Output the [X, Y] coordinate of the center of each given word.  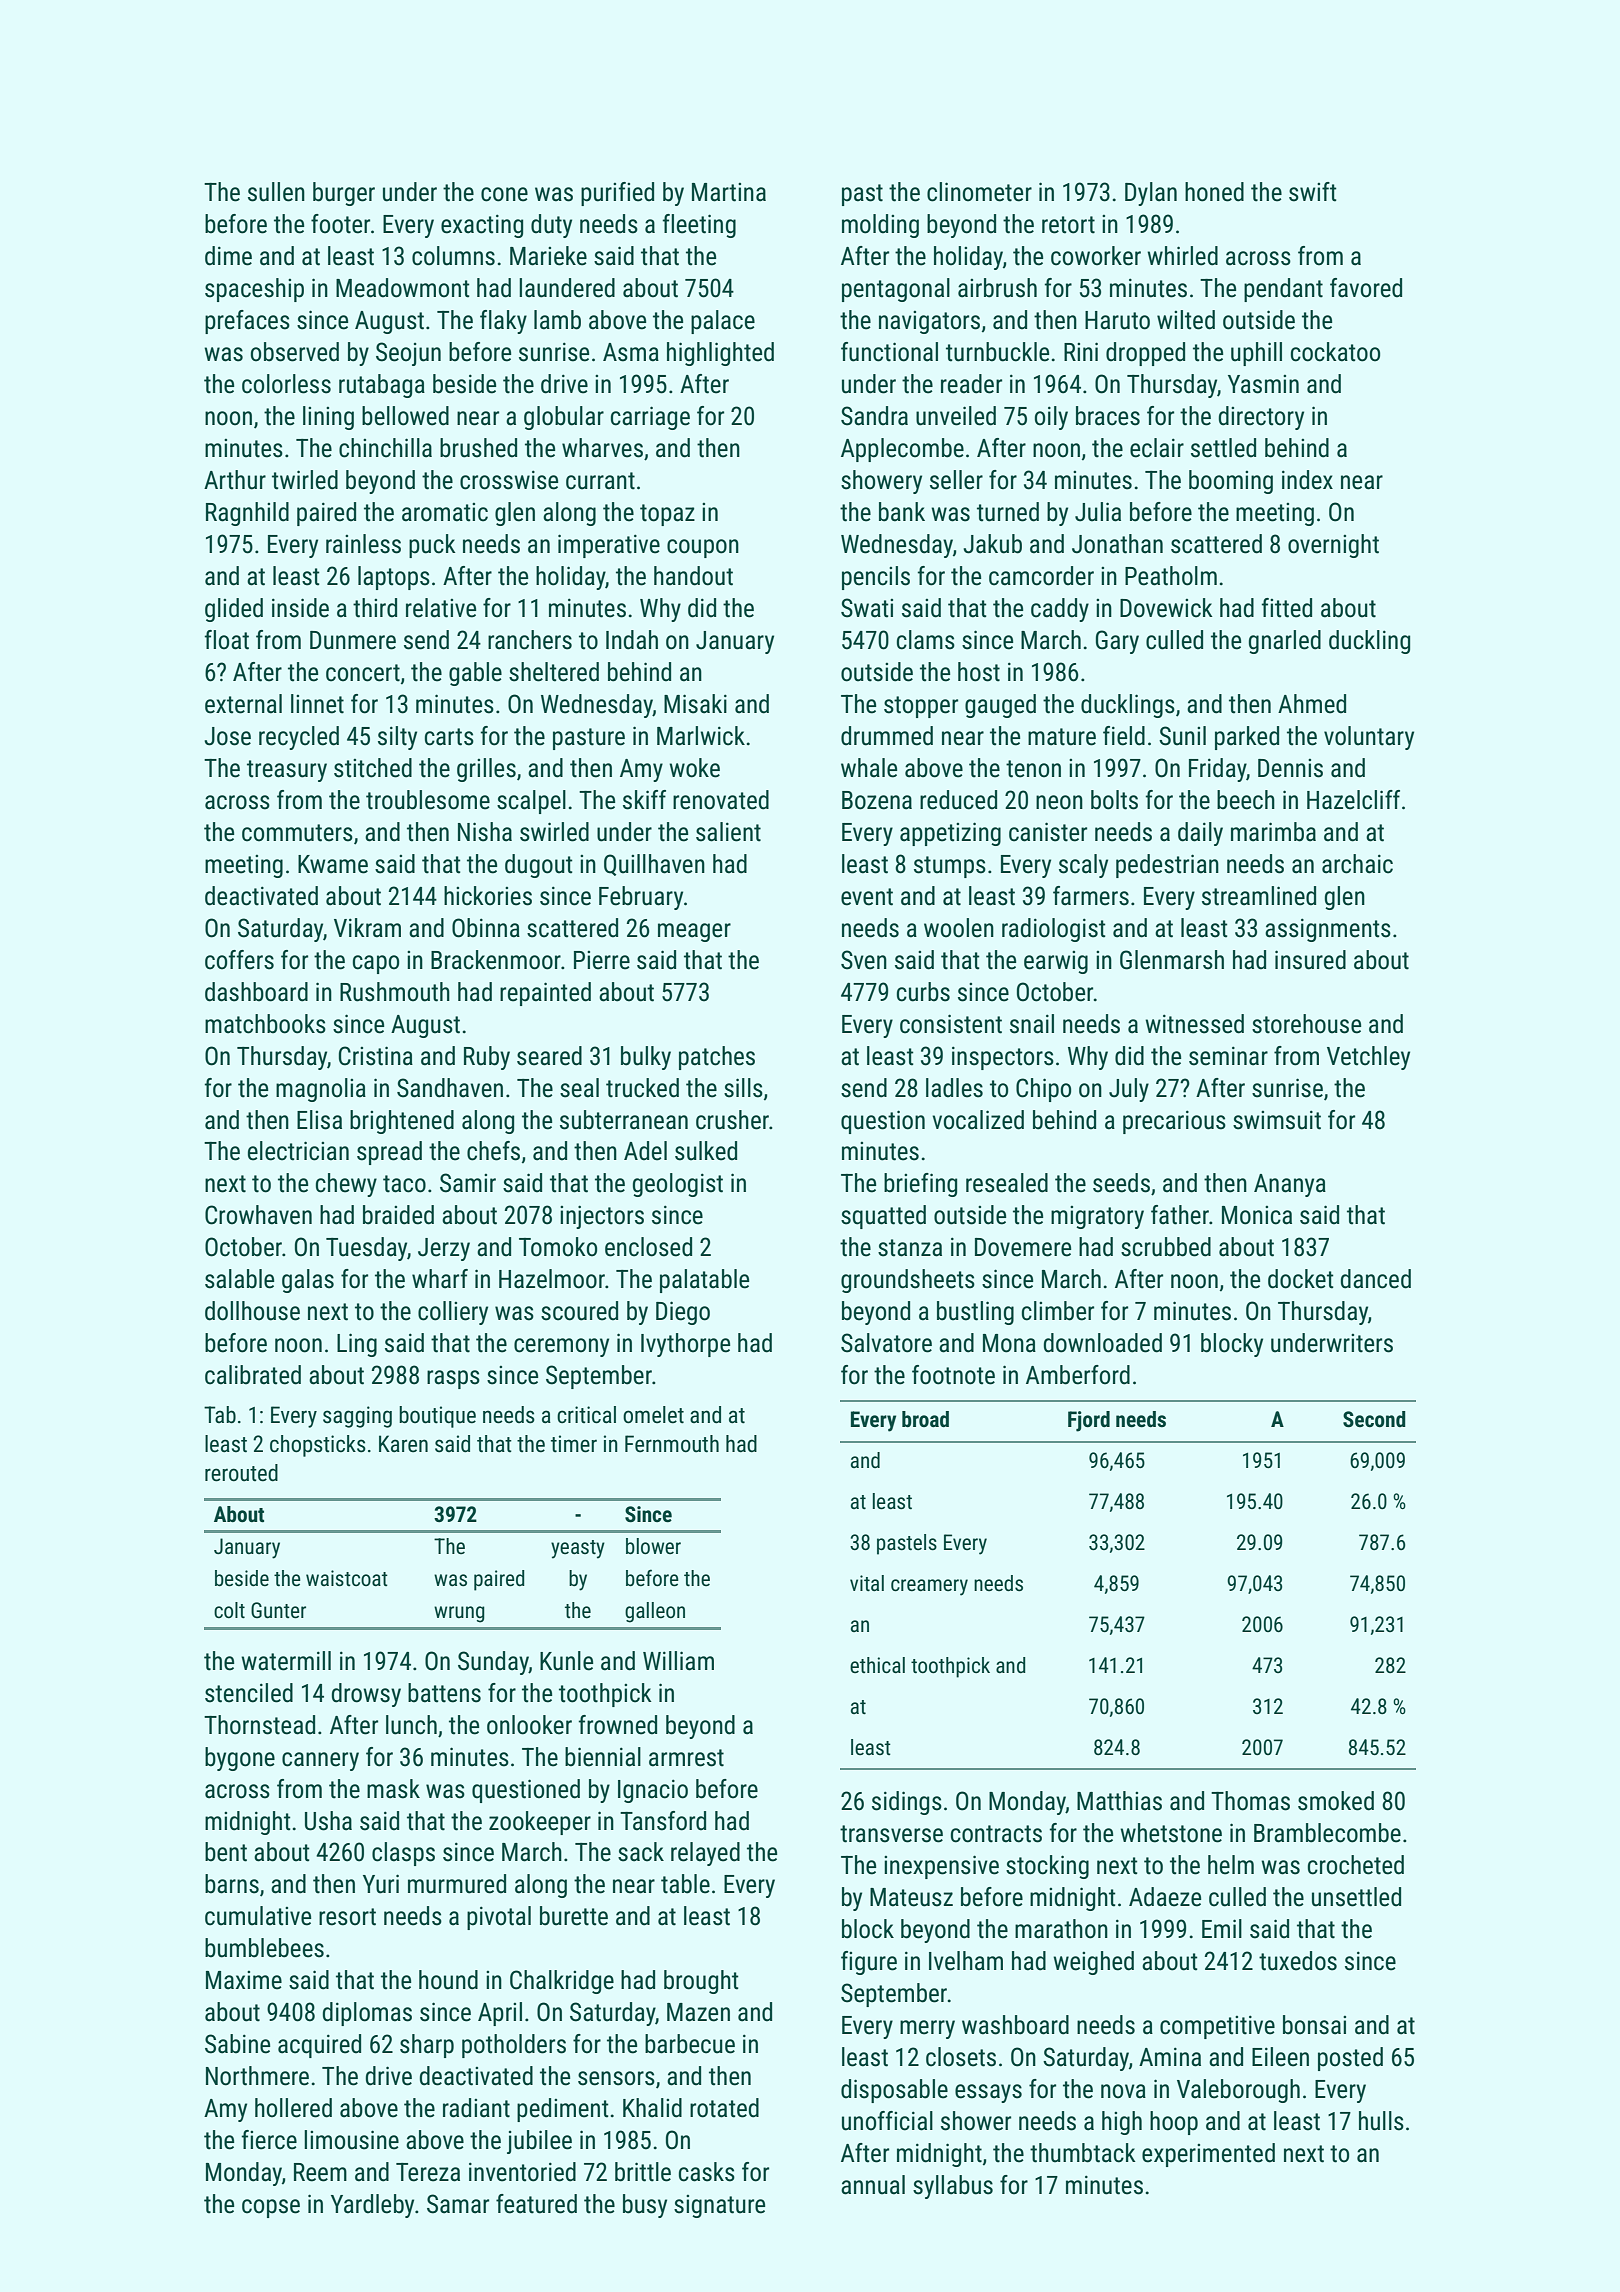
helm [1231, 1865]
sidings [907, 1803]
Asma [631, 352]
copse [271, 2208]
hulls [1381, 2121]
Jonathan [1117, 544]
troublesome [428, 800]
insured [1310, 960]
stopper [921, 707]
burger [344, 194]
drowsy [366, 1695]
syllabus [953, 2187]
